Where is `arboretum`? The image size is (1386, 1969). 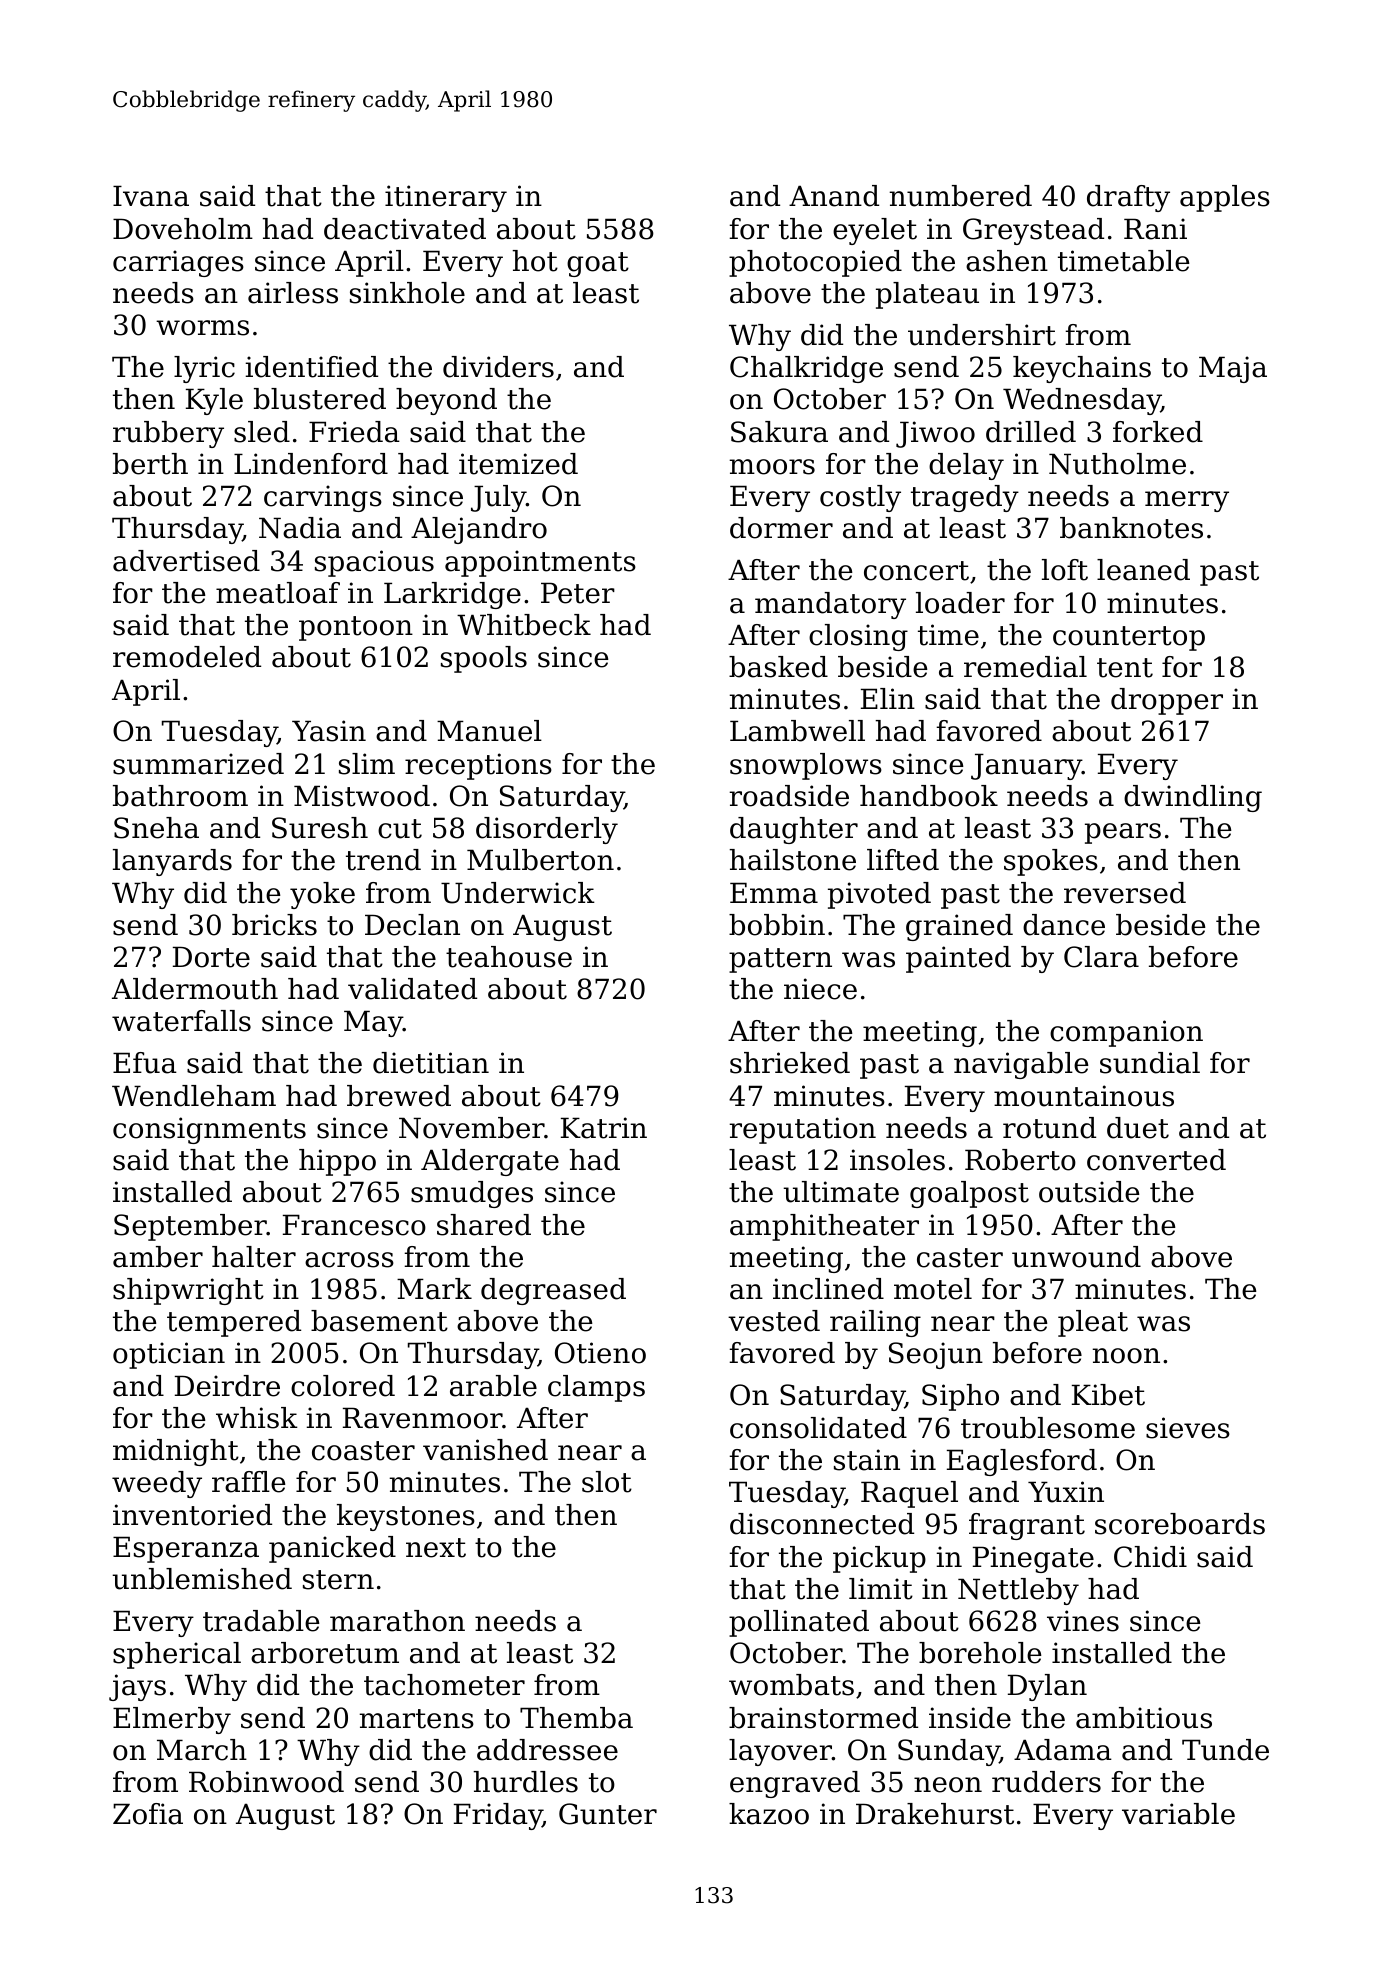
arboretum is located at coordinates (325, 1653).
